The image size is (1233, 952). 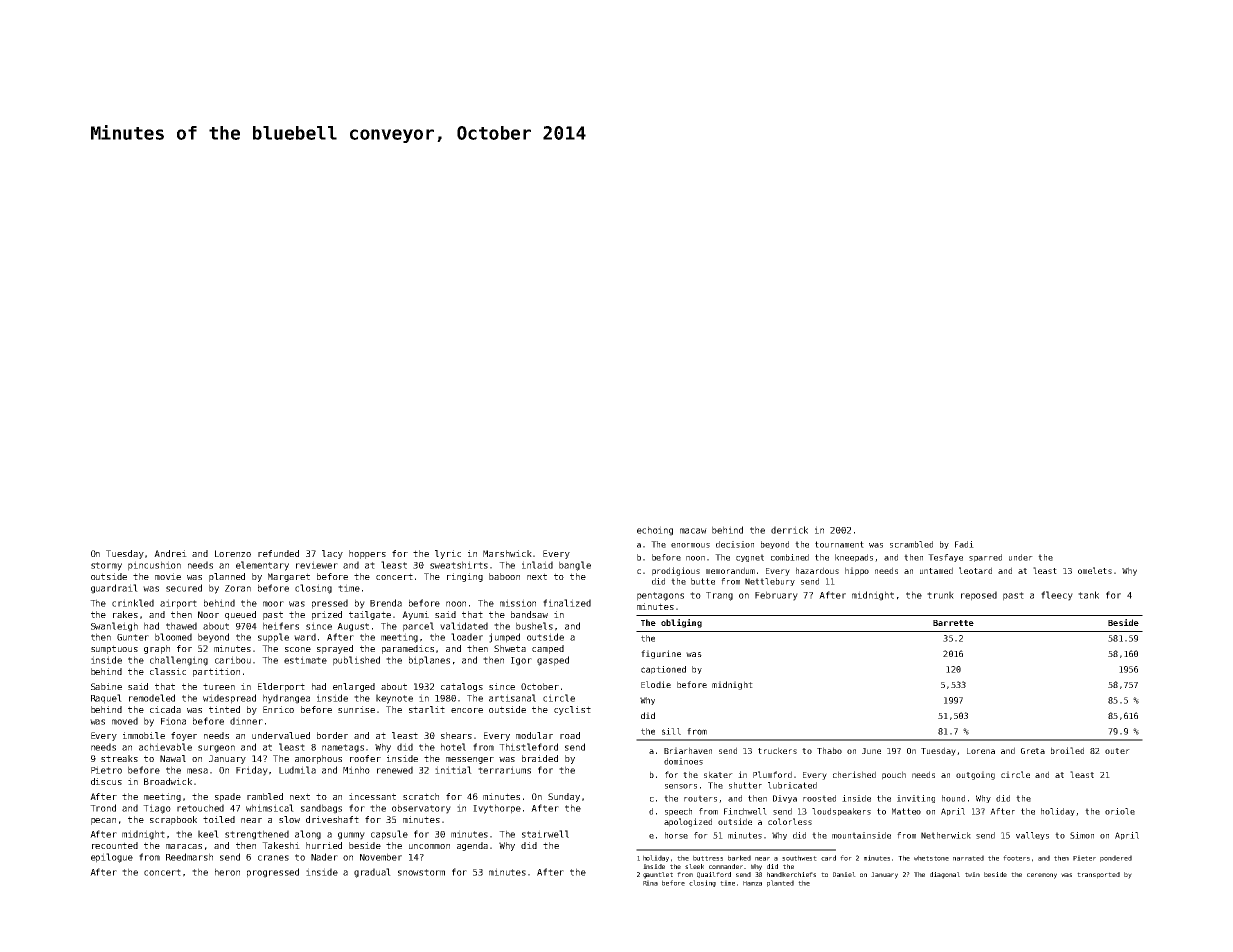 I want to click on derrick, so click(x=789, y=530).
